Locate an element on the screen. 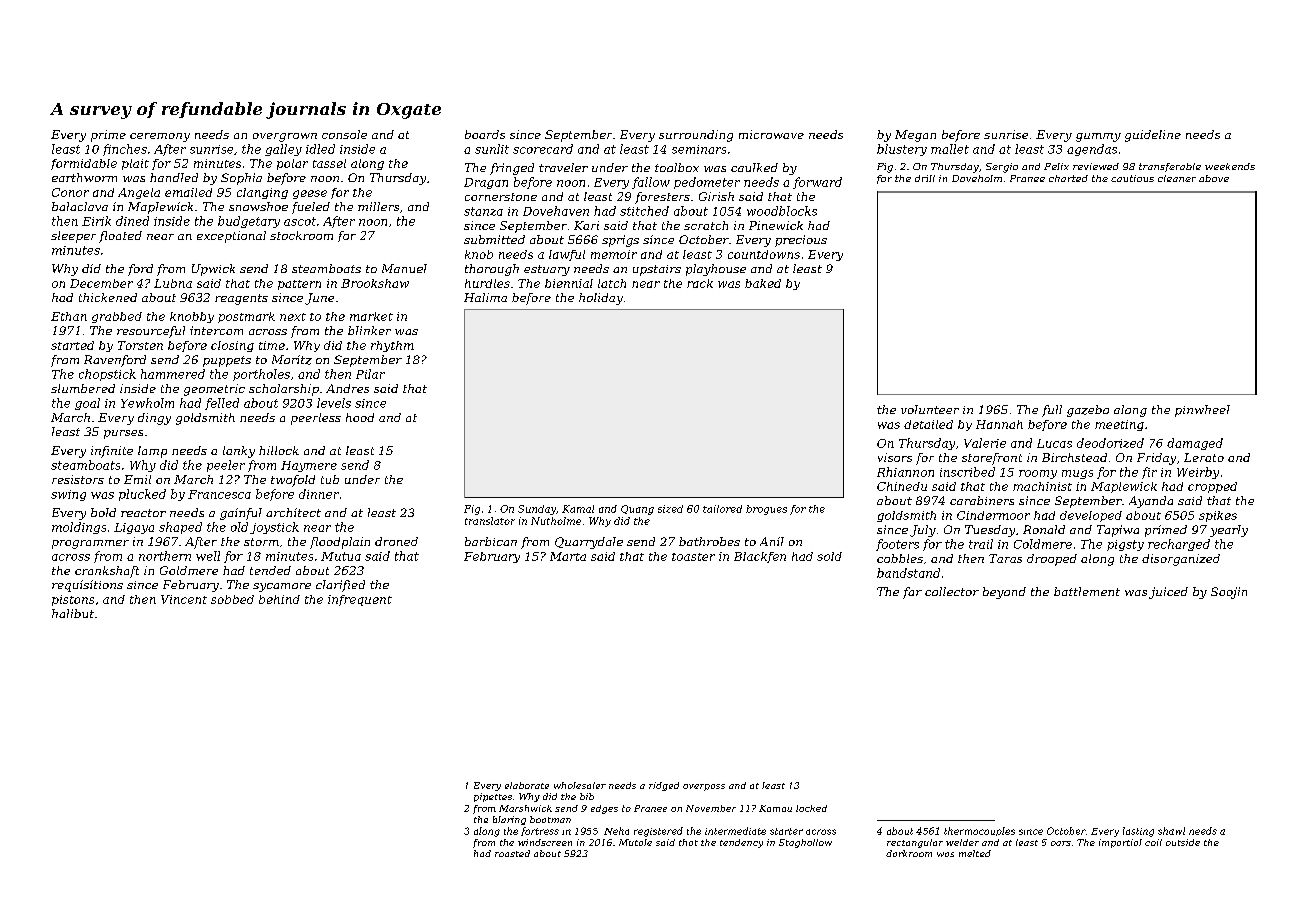 The height and width of the screenshot is (924, 1308). pipettes is located at coordinates (493, 797).
